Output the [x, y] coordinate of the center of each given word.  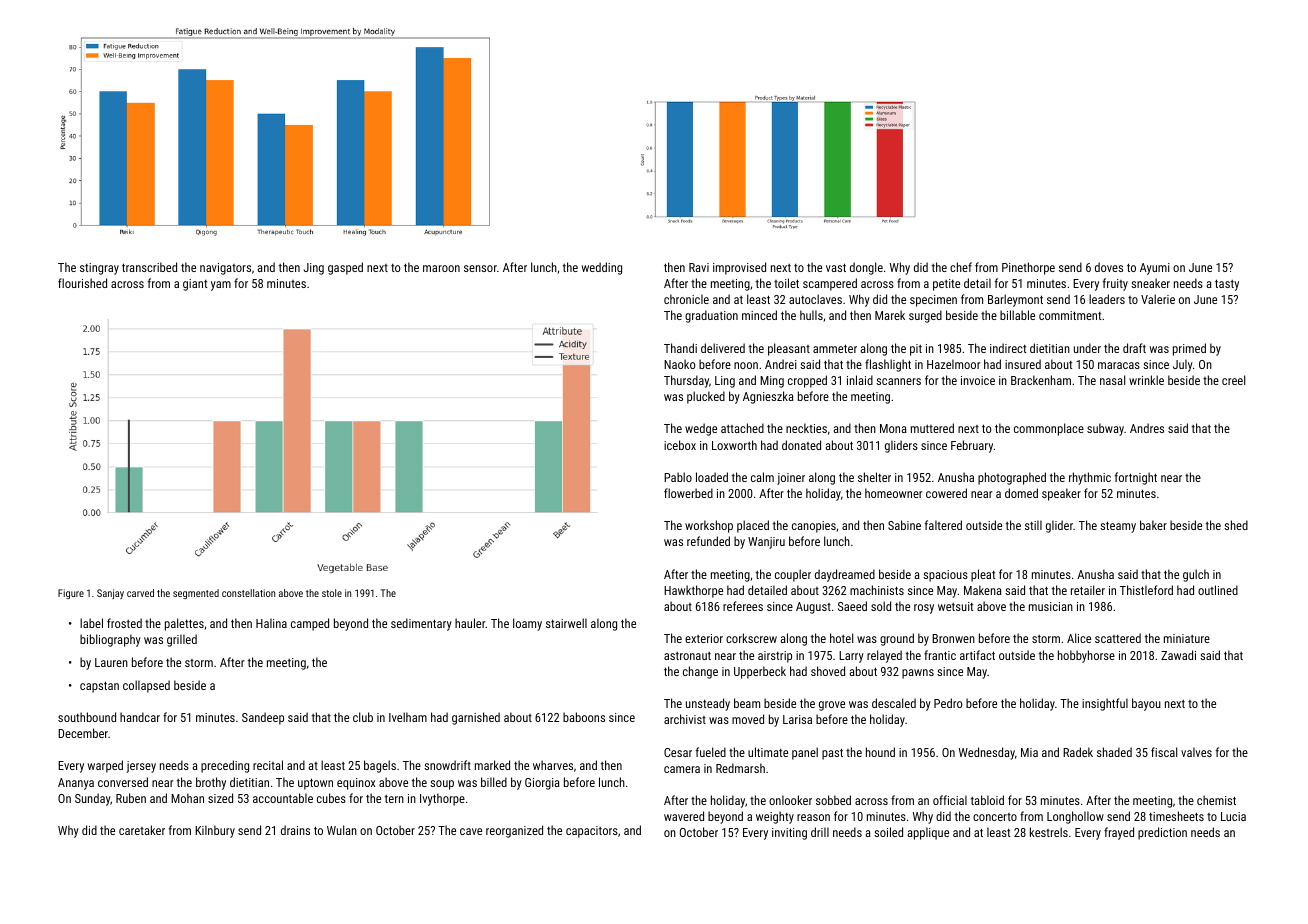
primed [1189, 349]
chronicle [686, 299]
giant [195, 285]
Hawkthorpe [693, 591]
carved [140, 593]
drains [295, 830]
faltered [943, 525]
